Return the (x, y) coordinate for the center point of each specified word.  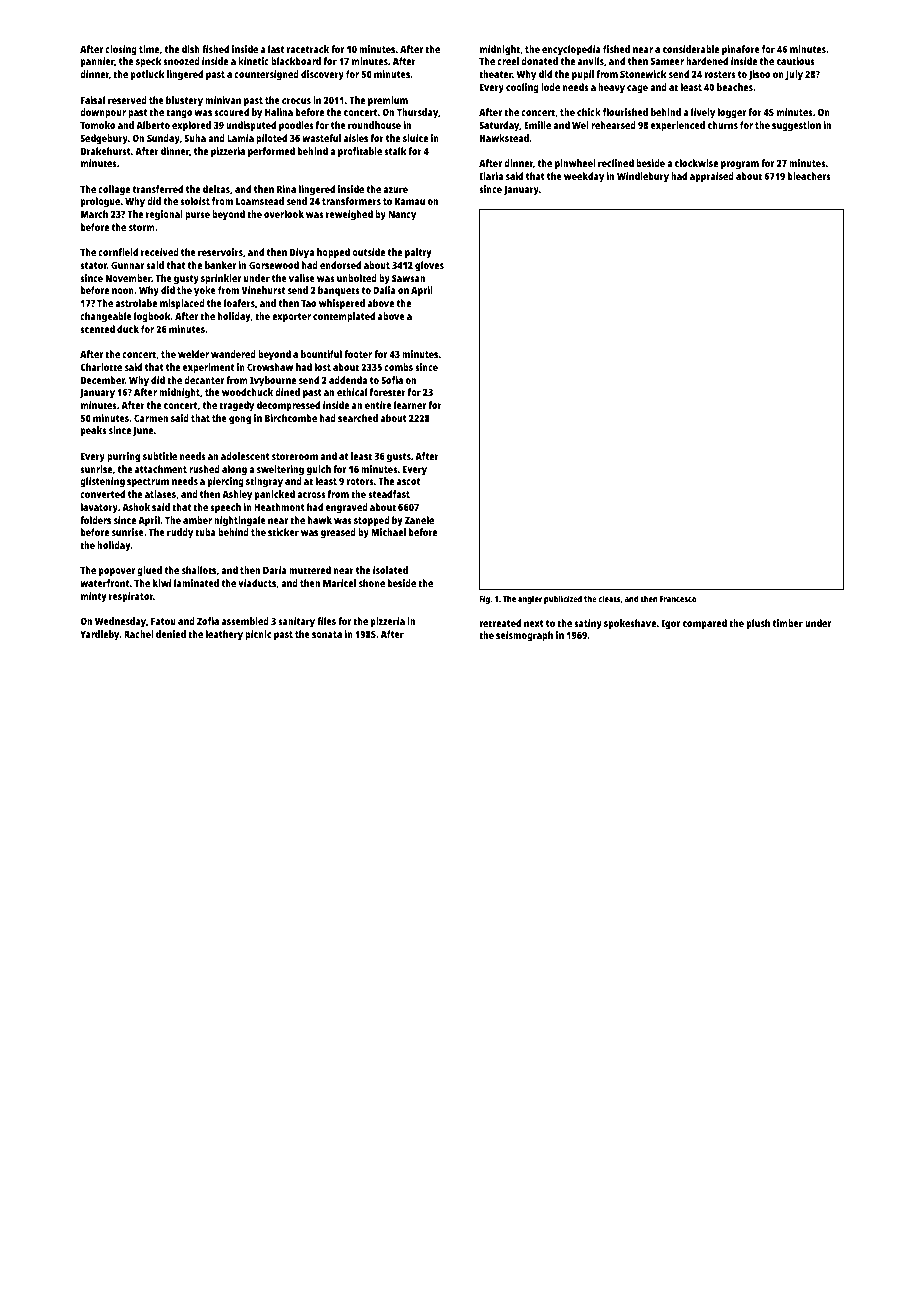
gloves (429, 266)
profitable (360, 152)
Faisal (93, 100)
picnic (258, 635)
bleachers (809, 176)
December (103, 380)
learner (410, 405)
